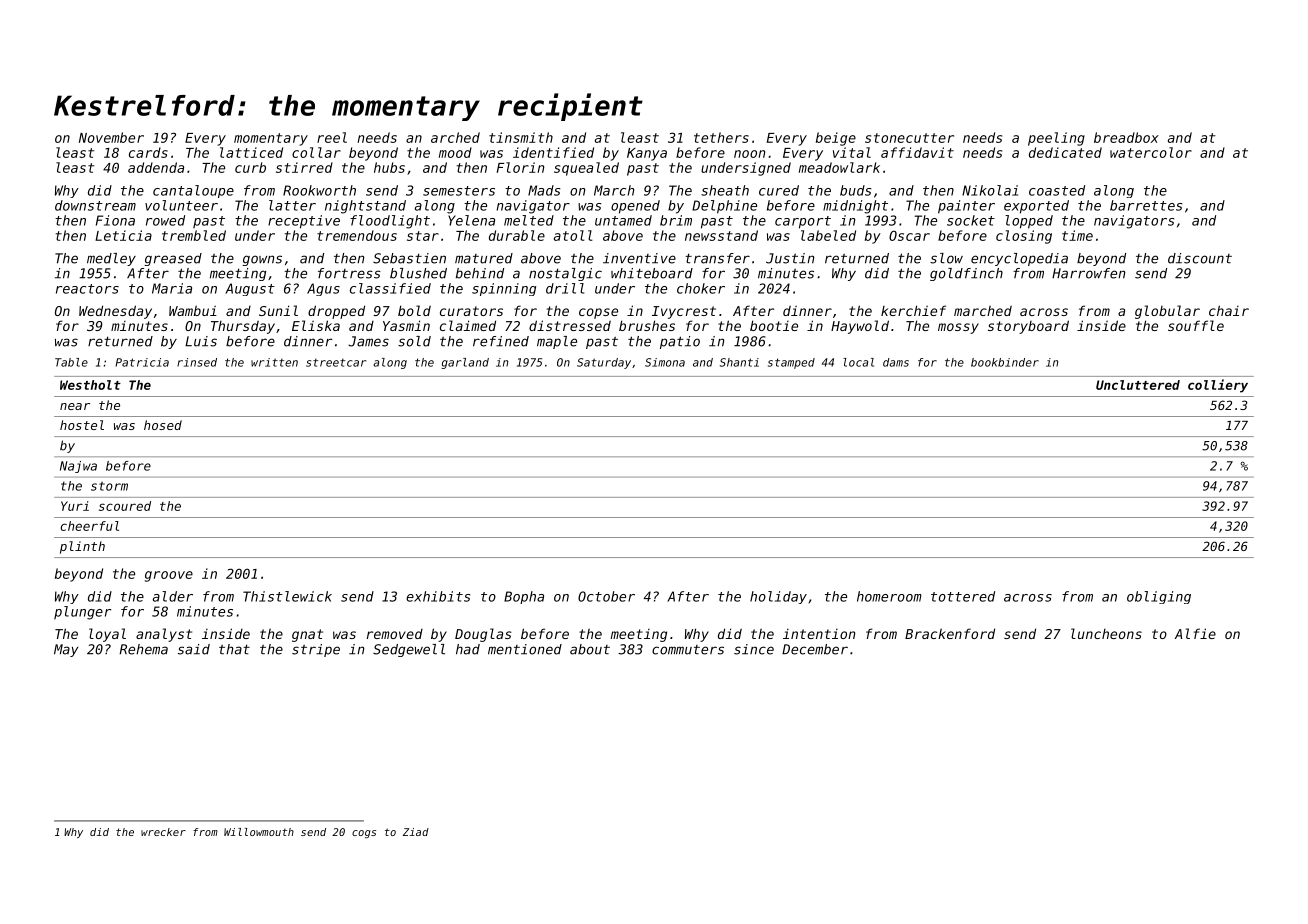 Image resolution: width=1308 pixels, height=924 pixels. Describe the element at coordinates (606, 596) in the screenshot. I see `October` at that location.
